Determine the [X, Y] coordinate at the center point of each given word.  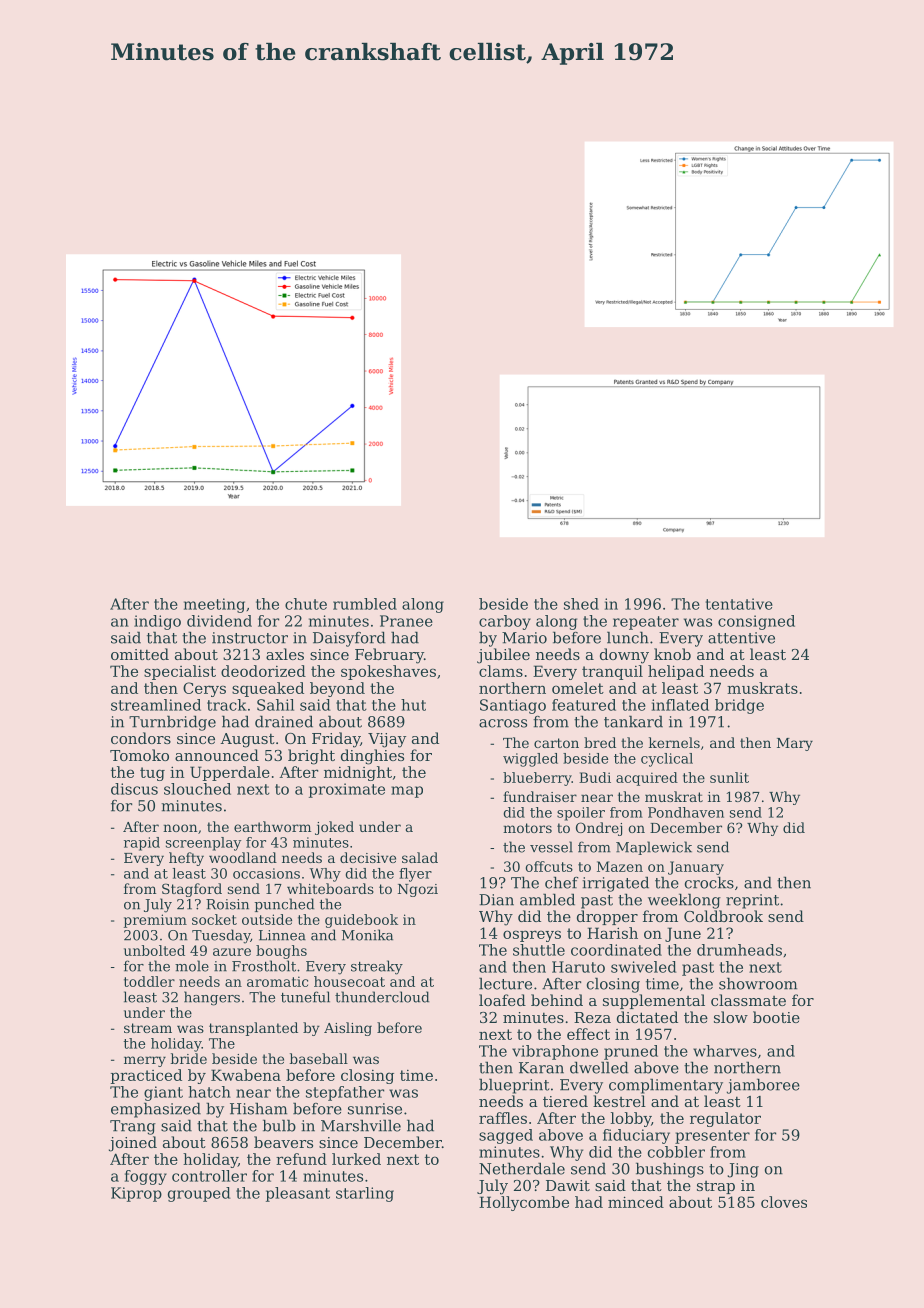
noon [180, 828]
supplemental [654, 1001]
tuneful [305, 997]
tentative [739, 604]
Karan [541, 1068]
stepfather [345, 1093]
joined [133, 1144]
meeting [214, 605]
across [503, 723]
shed [581, 604]
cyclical [667, 760]
